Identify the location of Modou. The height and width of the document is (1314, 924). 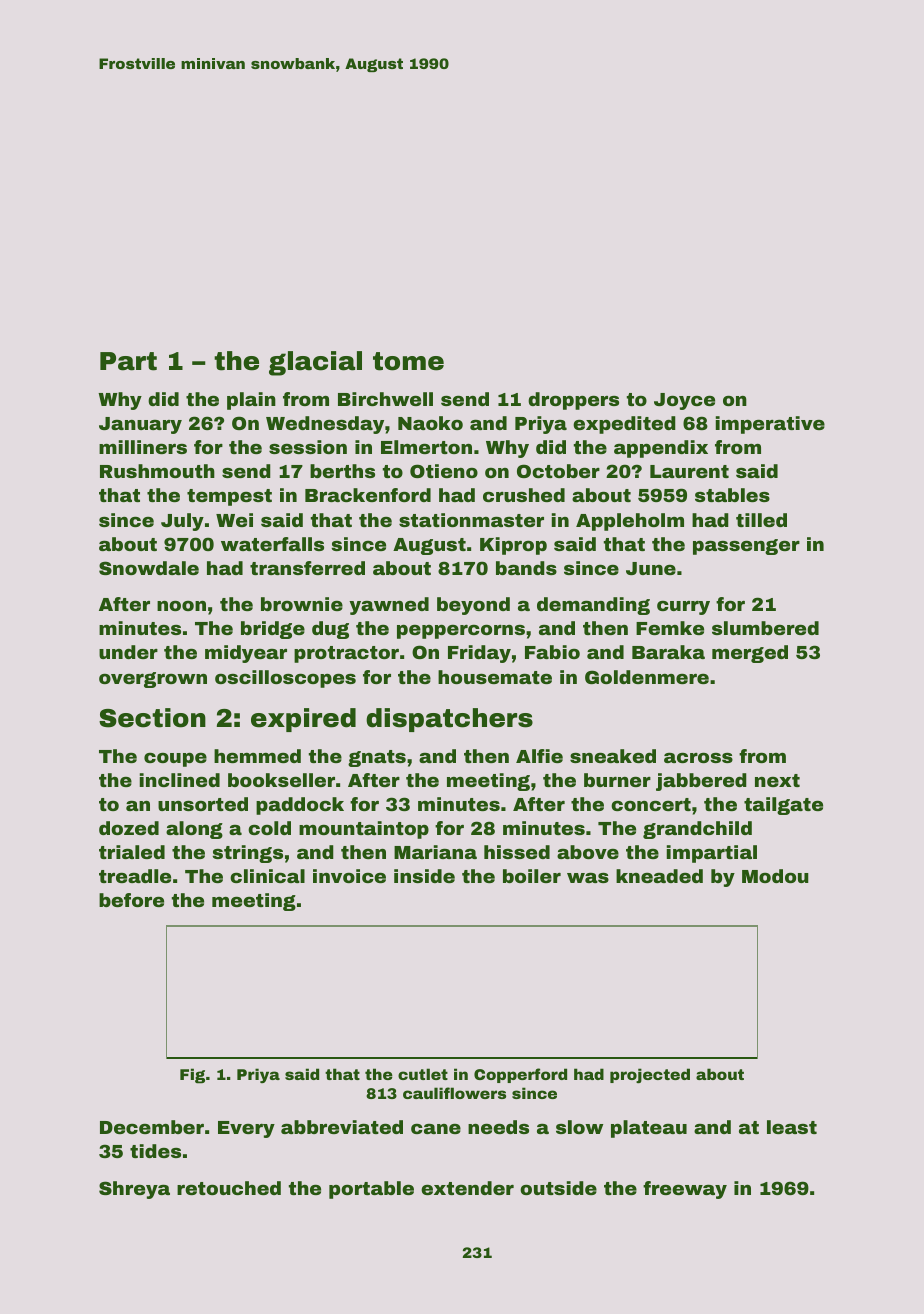
(775, 876).
